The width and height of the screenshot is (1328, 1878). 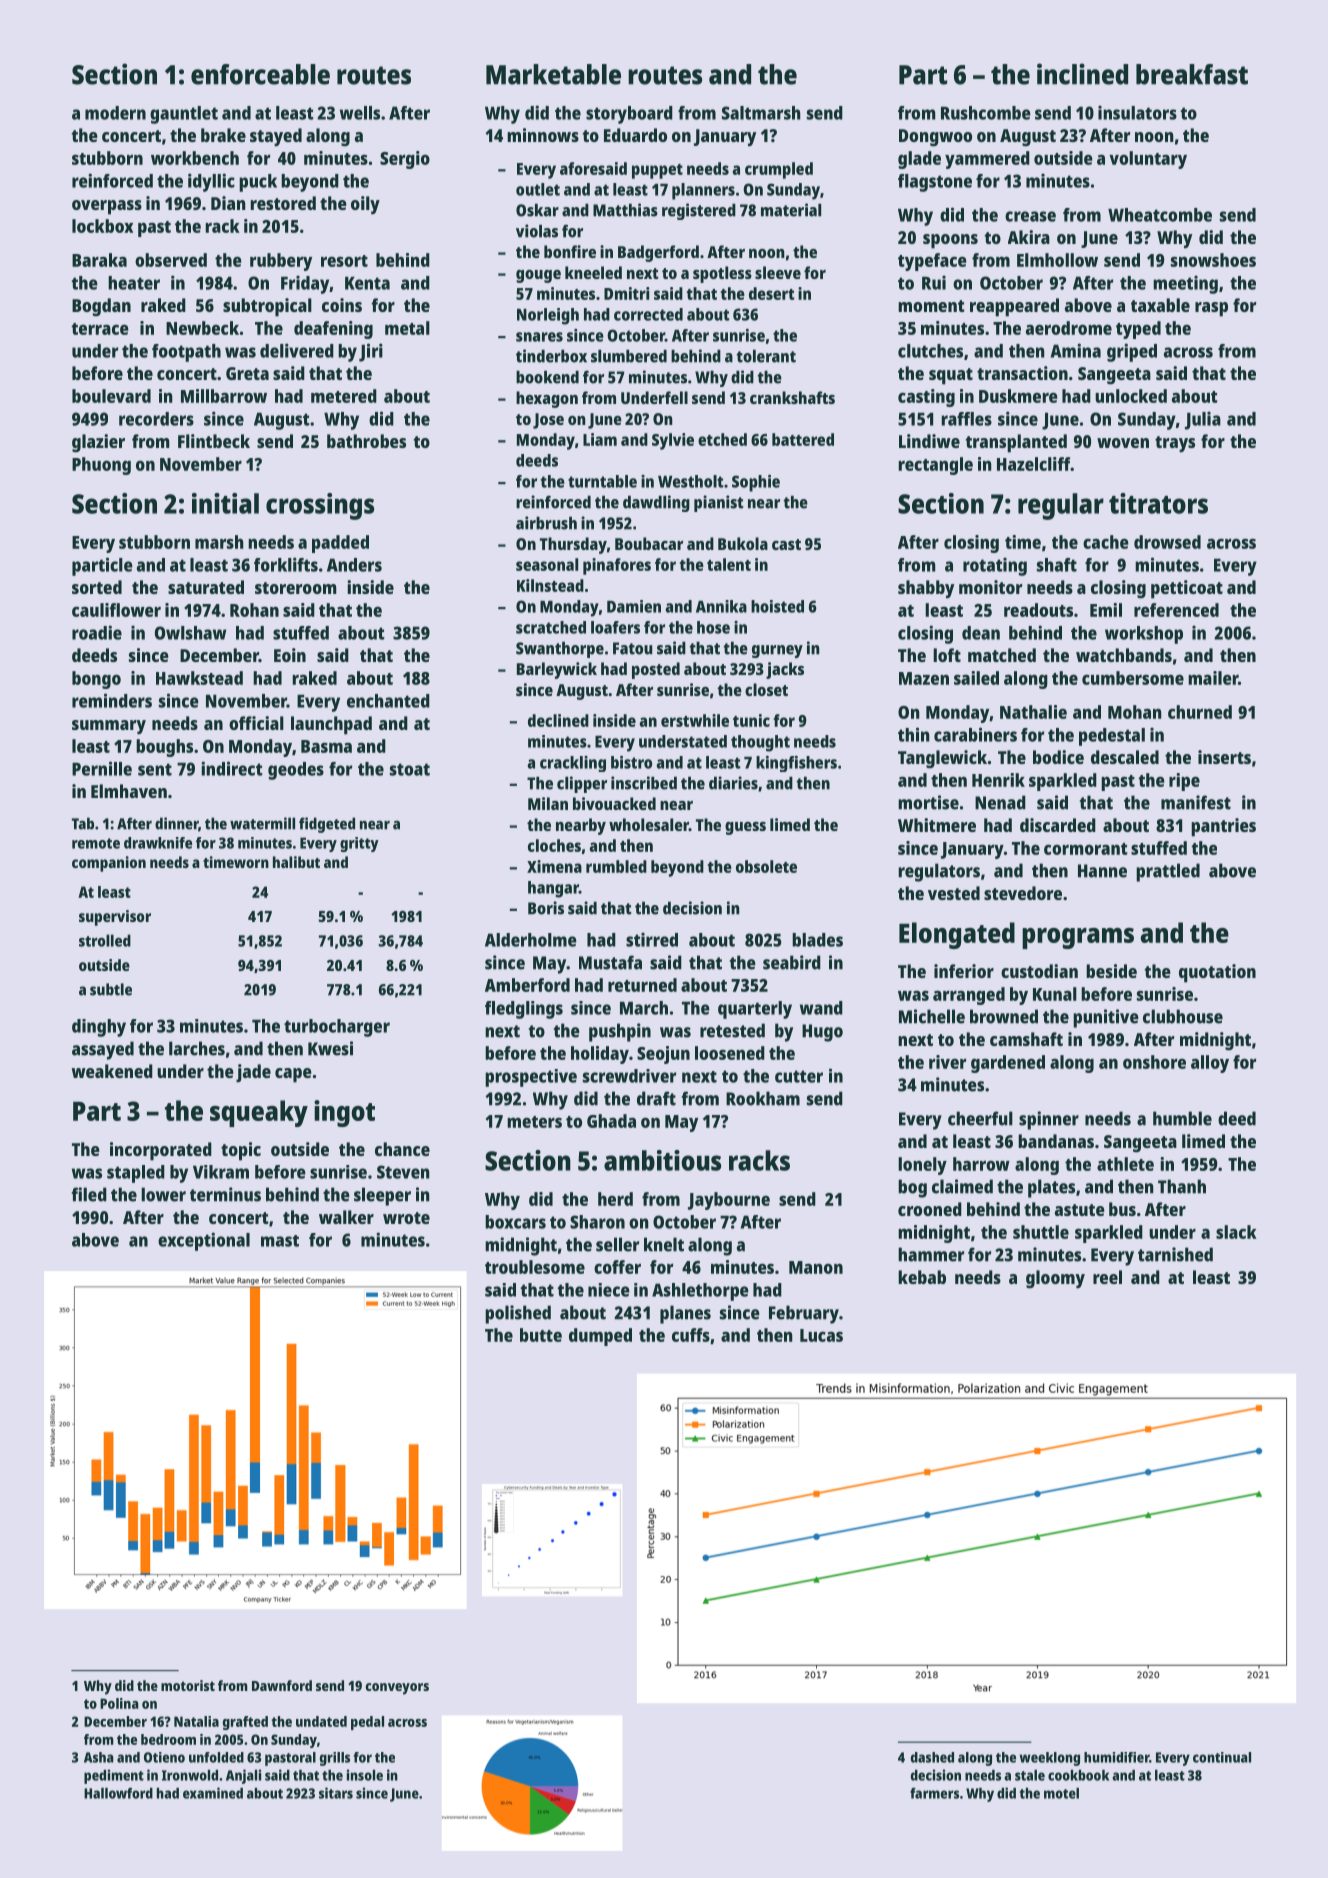 I want to click on breakfast, so click(x=1192, y=74).
